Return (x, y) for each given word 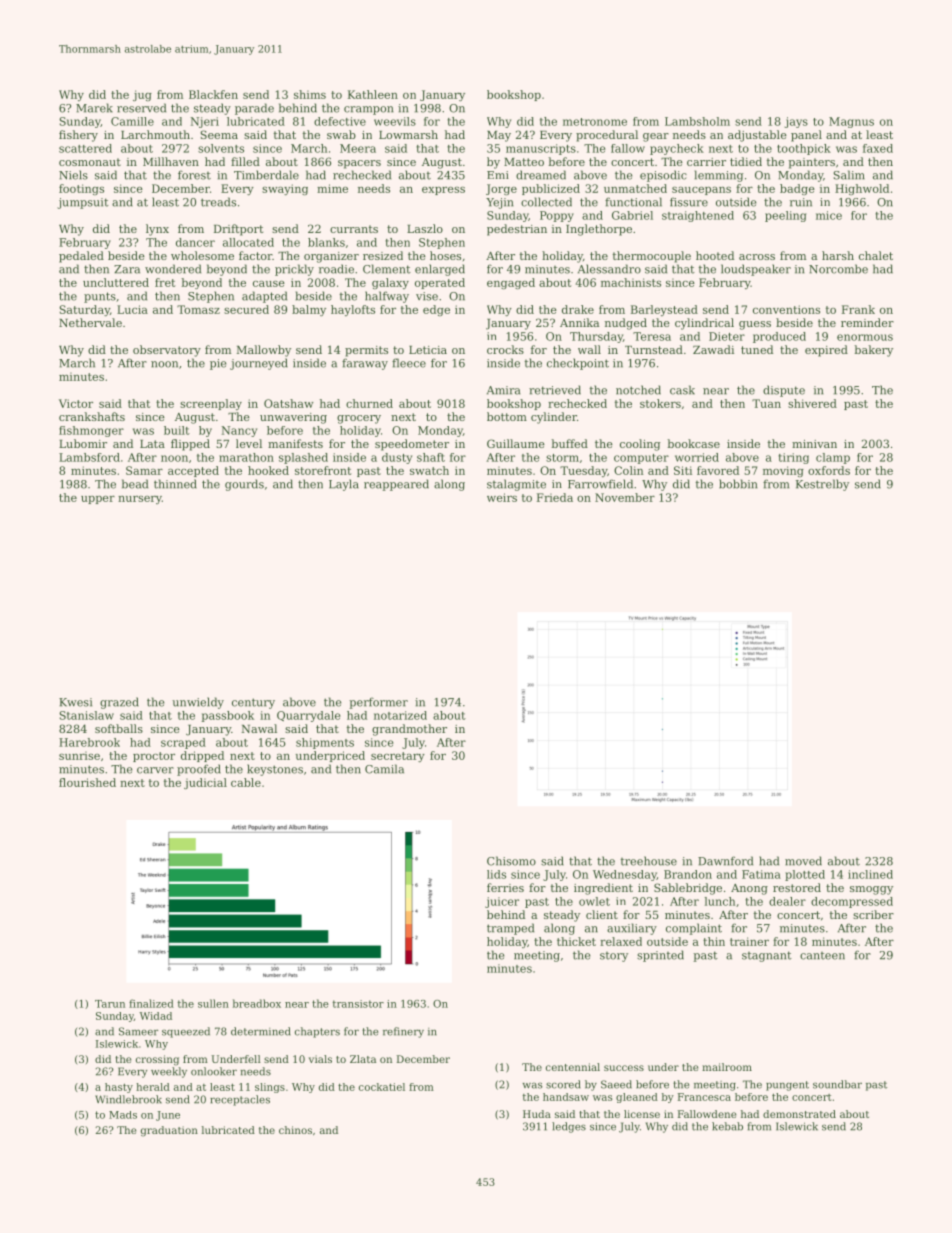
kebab (727, 1126)
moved (803, 861)
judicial (205, 783)
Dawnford (725, 861)
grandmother (409, 730)
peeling (785, 216)
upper (98, 500)
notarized (400, 715)
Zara (127, 269)
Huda (537, 1114)
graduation (169, 1131)
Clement (387, 269)
